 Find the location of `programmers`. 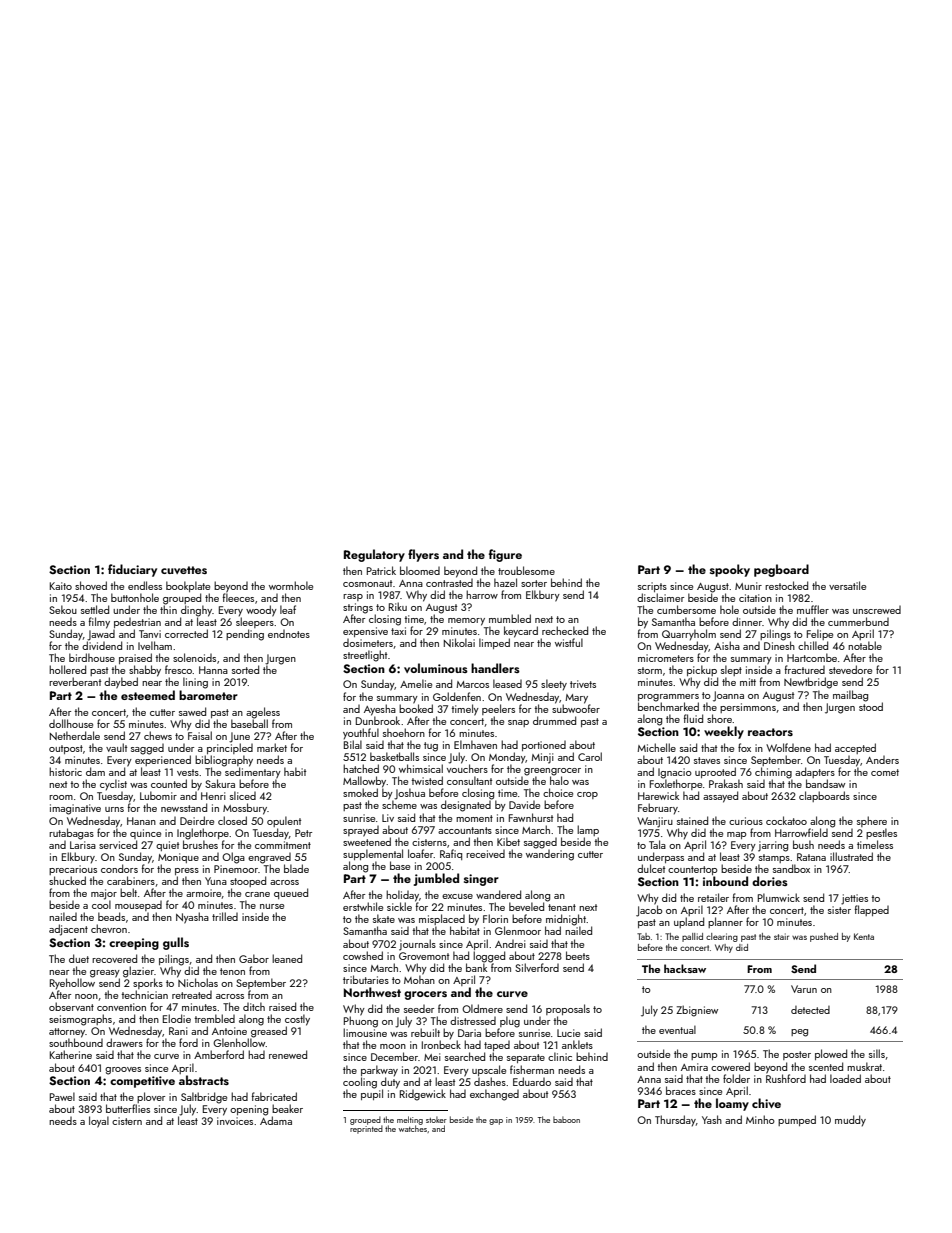

programmers is located at coordinates (668, 698).
